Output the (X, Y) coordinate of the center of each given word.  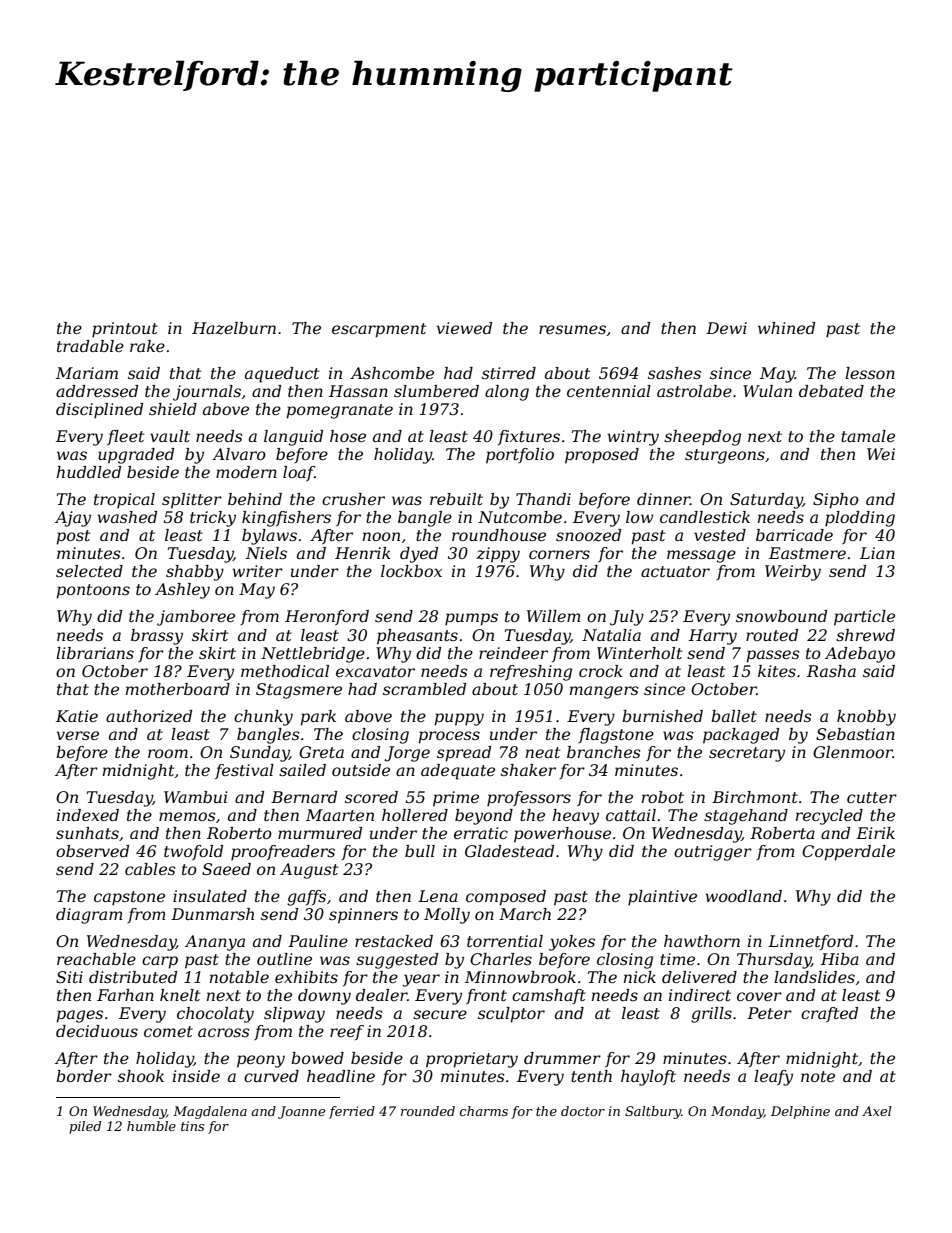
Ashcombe (392, 373)
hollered (415, 815)
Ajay (73, 519)
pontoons (93, 591)
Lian (877, 553)
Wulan (767, 391)
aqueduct (282, 375)
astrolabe (694, 391)
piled (85, 1127)
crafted (829, 1015)
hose (348, 436)
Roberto (239, 833)
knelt (180, 995)
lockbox (411, 571)
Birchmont (755, 797)
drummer (562, 1058)
